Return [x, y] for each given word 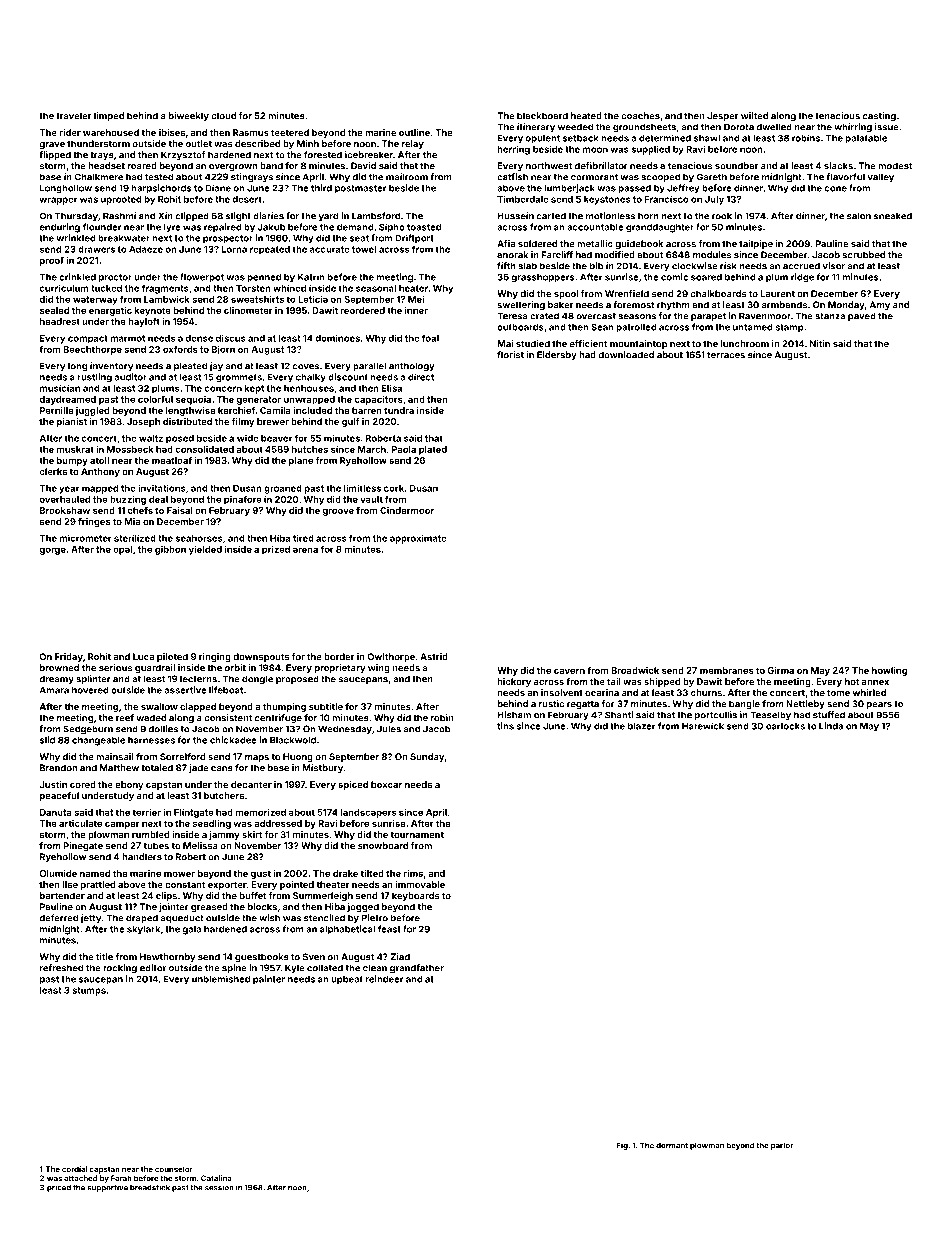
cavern [569, 671]
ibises [172, 132]
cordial [74, 1169]
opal [122, 550]
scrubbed [864, 255]
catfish [512, 177]
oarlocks [785, 726]
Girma [780, 670]
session [219, 1187]
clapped [198, 707]
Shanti [619, 715]
